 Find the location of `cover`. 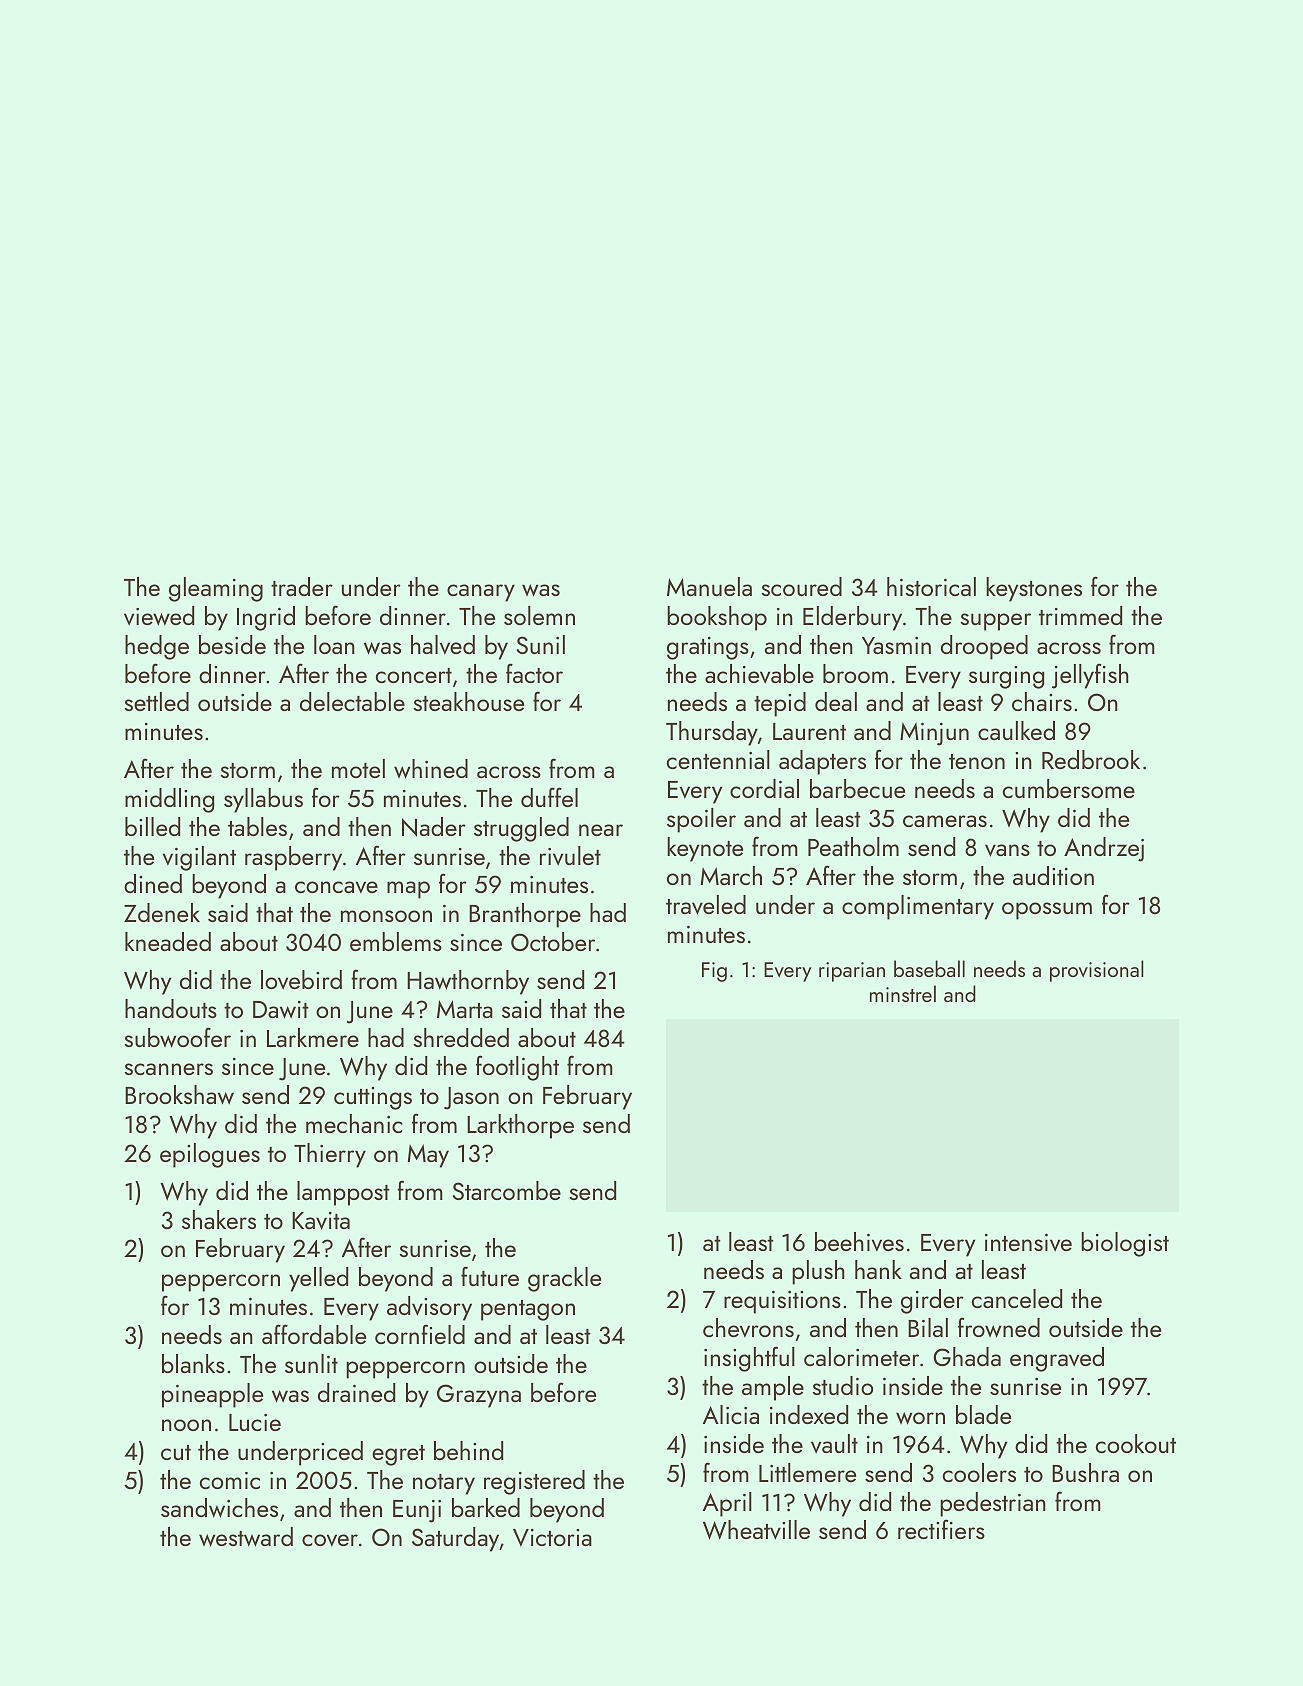

cover is located at coordinates (330, 1540).
